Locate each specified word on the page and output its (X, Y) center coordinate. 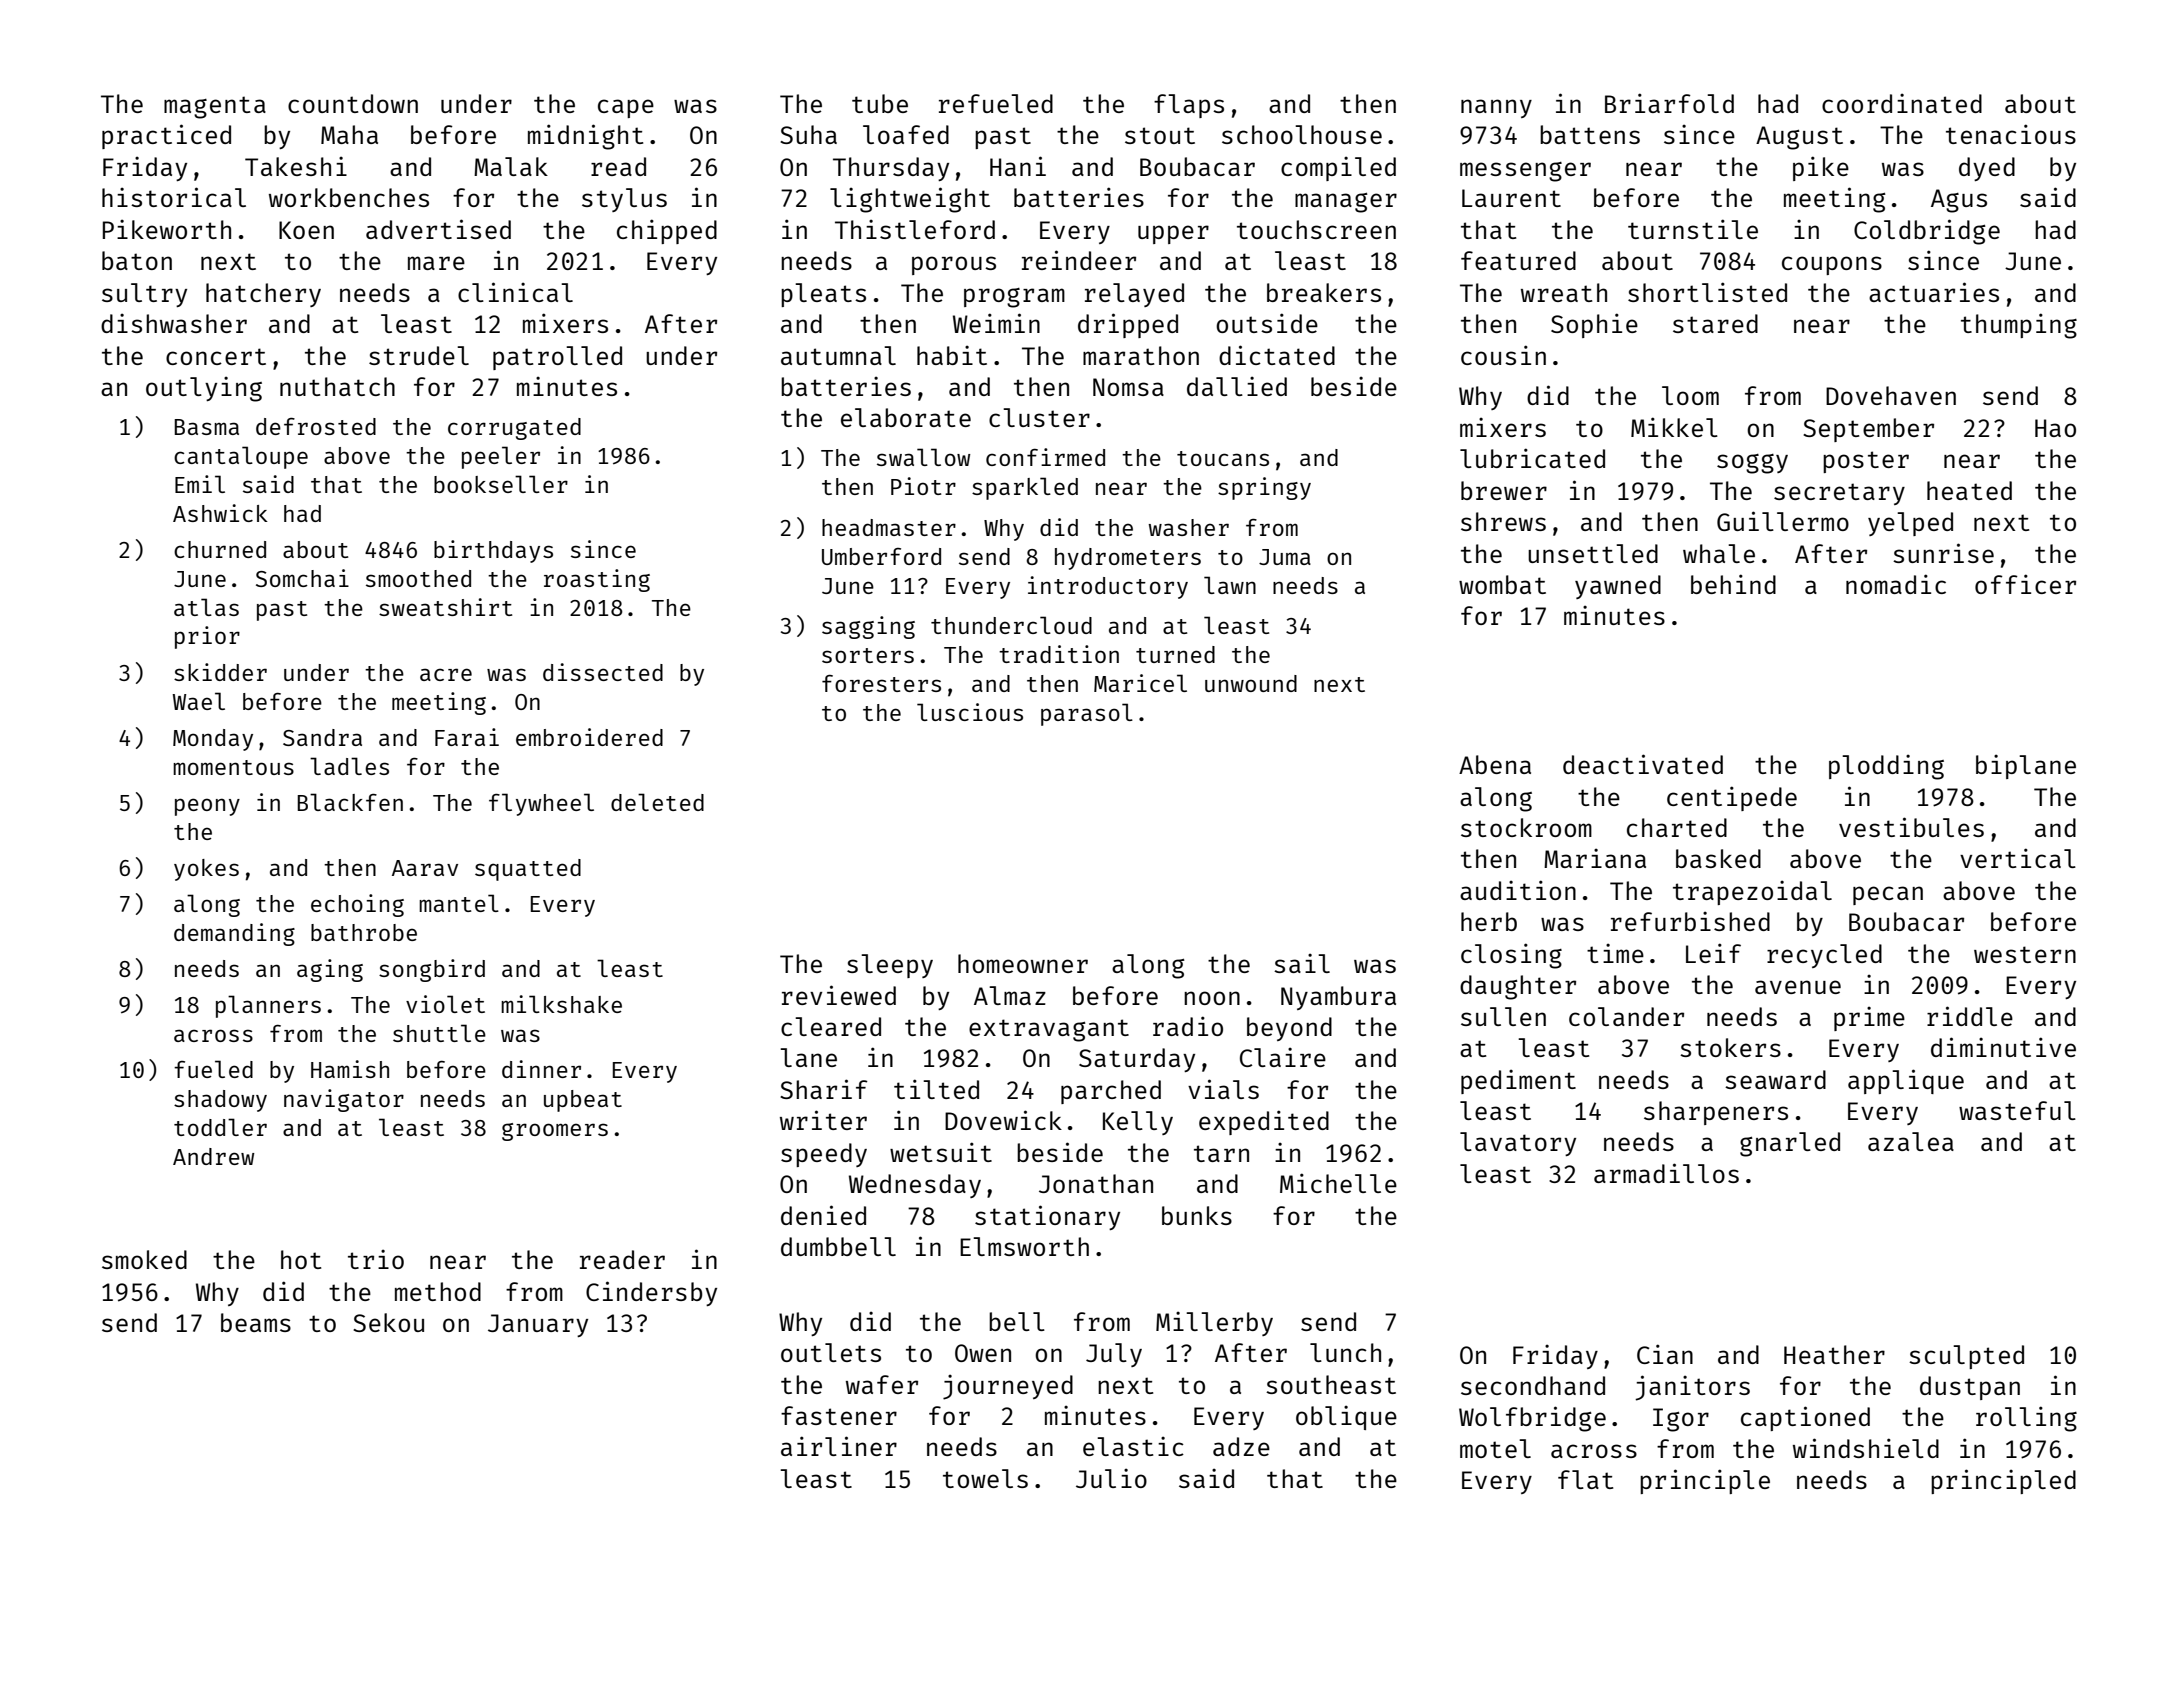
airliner (839, 1446)
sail (1302, 963)
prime (1869, 1018)
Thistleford (915, 229)
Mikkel (1674, 427)
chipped (667, 231)
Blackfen (350, 802)
